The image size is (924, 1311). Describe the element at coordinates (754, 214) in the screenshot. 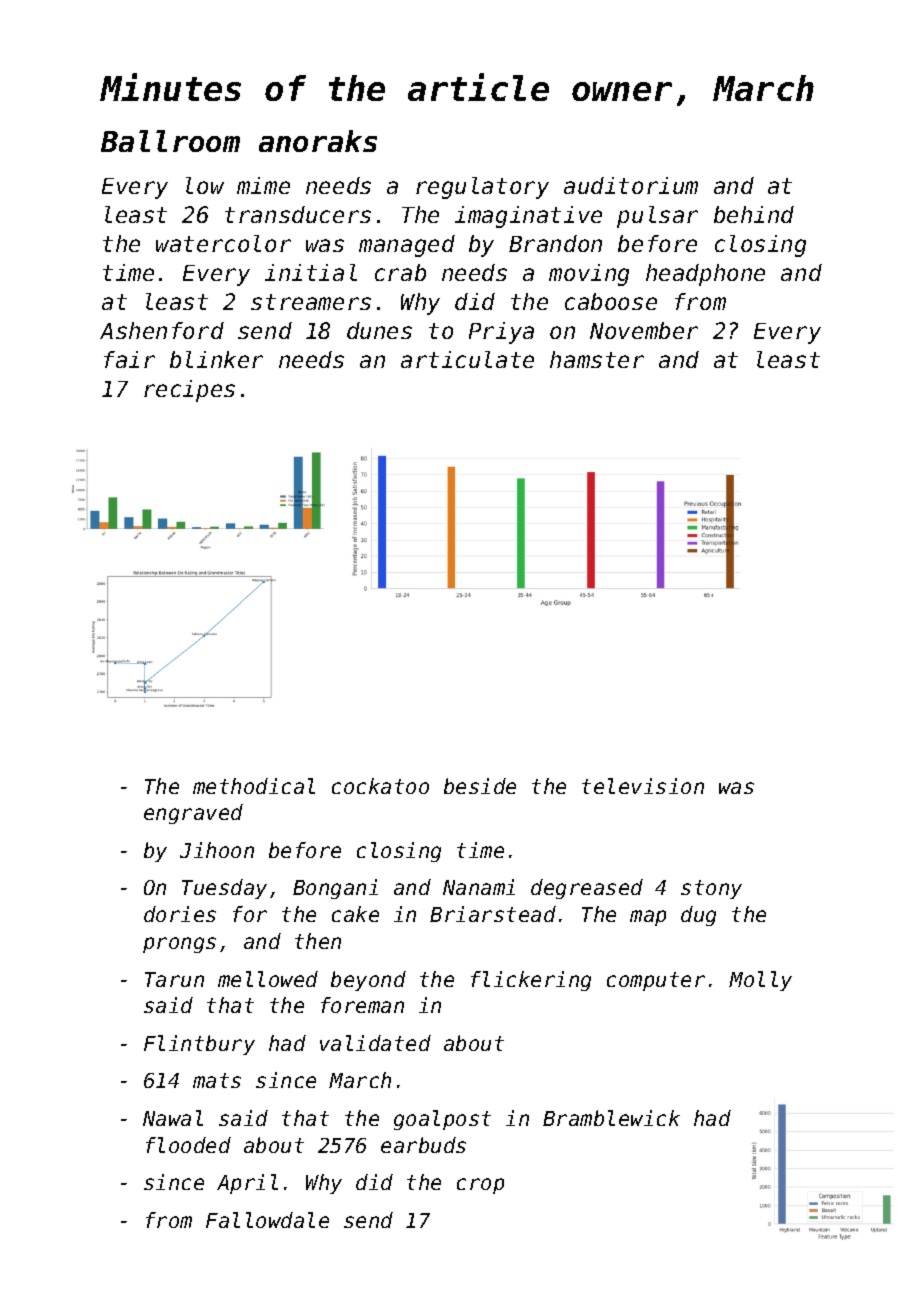

I see `behind` at that location.
